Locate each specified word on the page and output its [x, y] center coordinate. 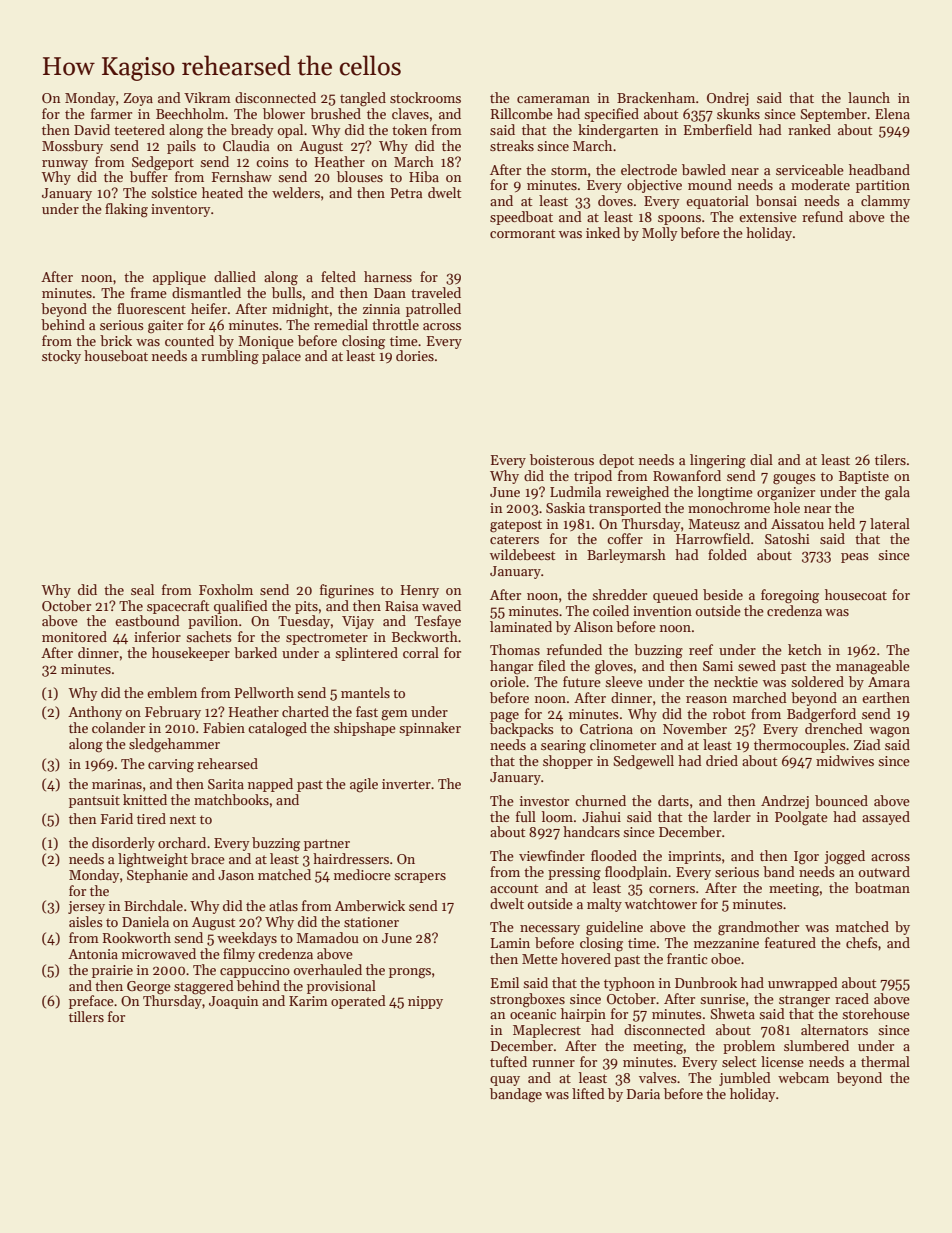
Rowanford [687, 475]
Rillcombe [522, 113]
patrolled [433, 310]
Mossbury [72, 147]
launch [869, 97]
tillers [86, 1016]
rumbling [230, 357]
